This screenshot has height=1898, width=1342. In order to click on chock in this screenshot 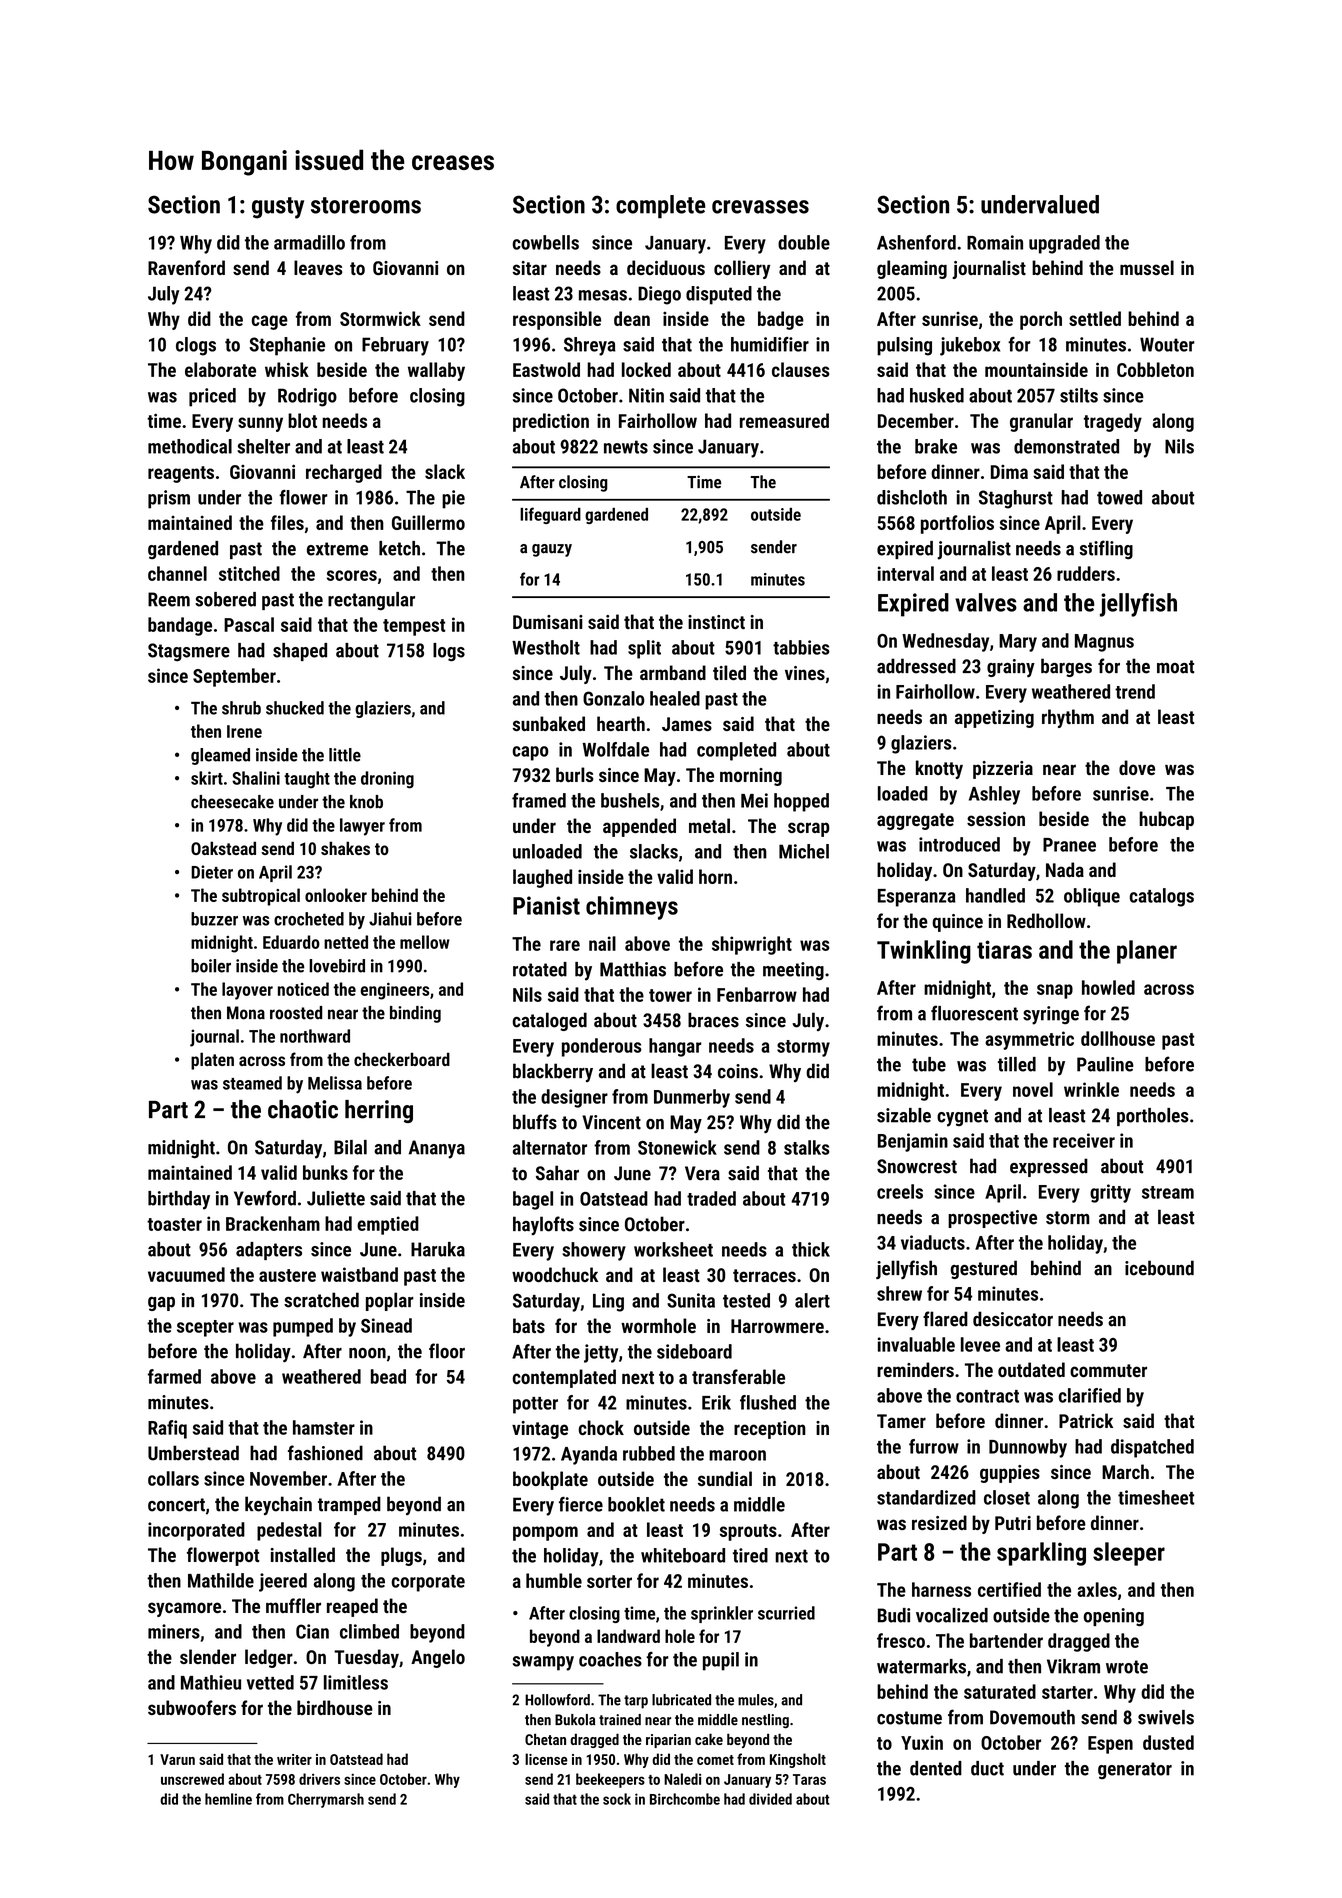, I will do `click(601, 1427)`.
